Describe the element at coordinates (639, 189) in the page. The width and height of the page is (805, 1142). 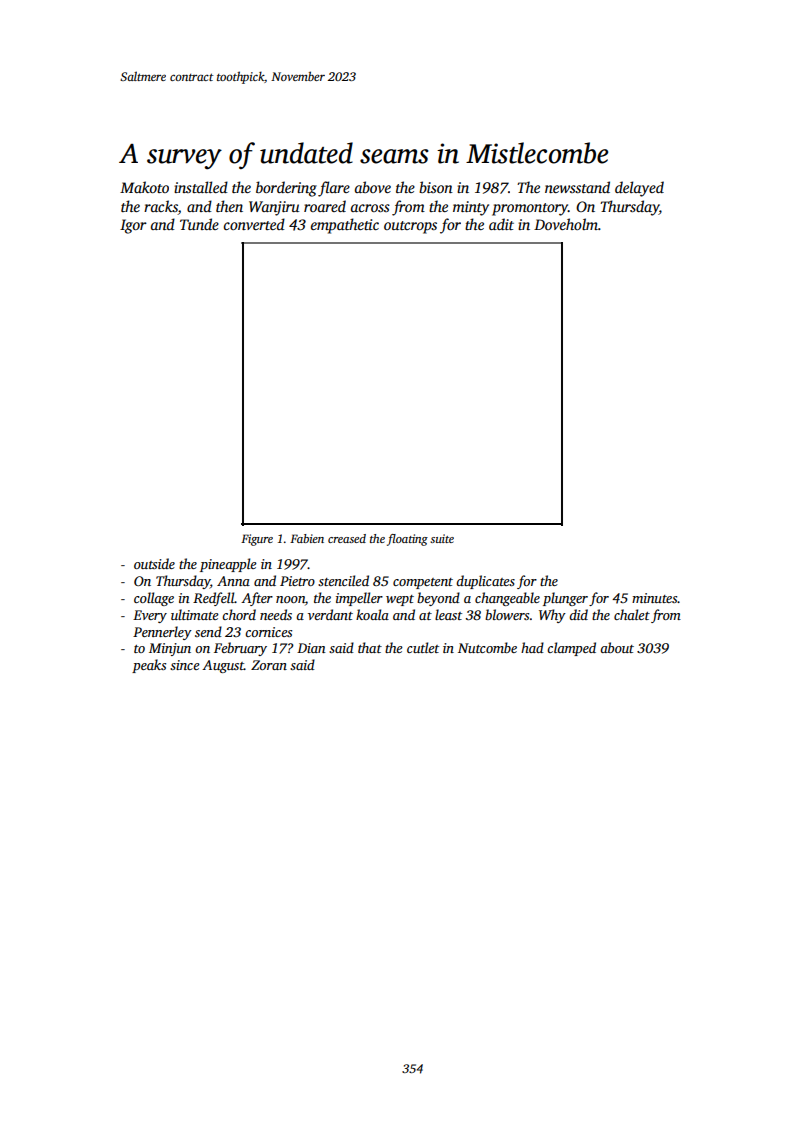
I see `delayed` at that location.
